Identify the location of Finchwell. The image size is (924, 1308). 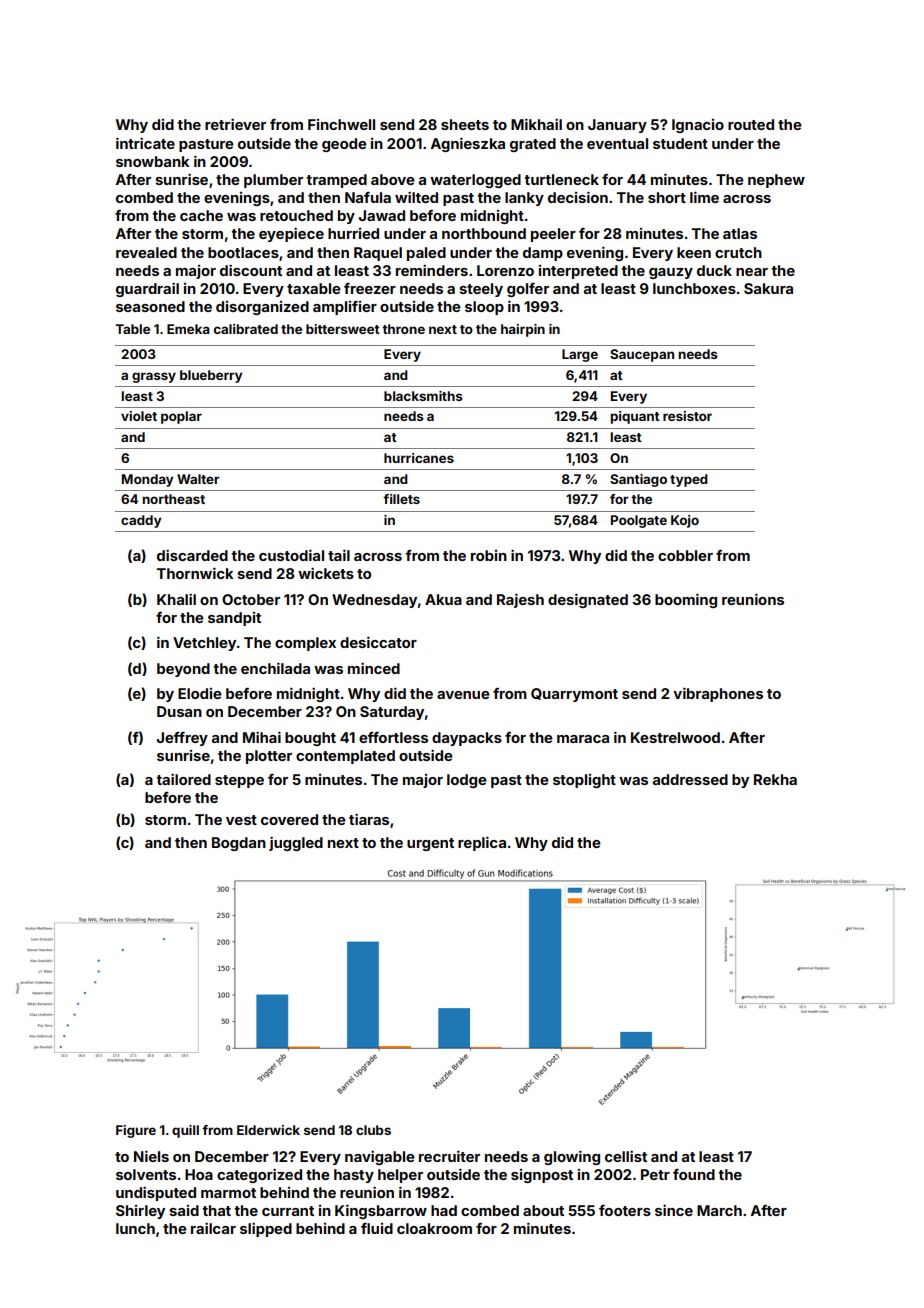
(341, 124).
